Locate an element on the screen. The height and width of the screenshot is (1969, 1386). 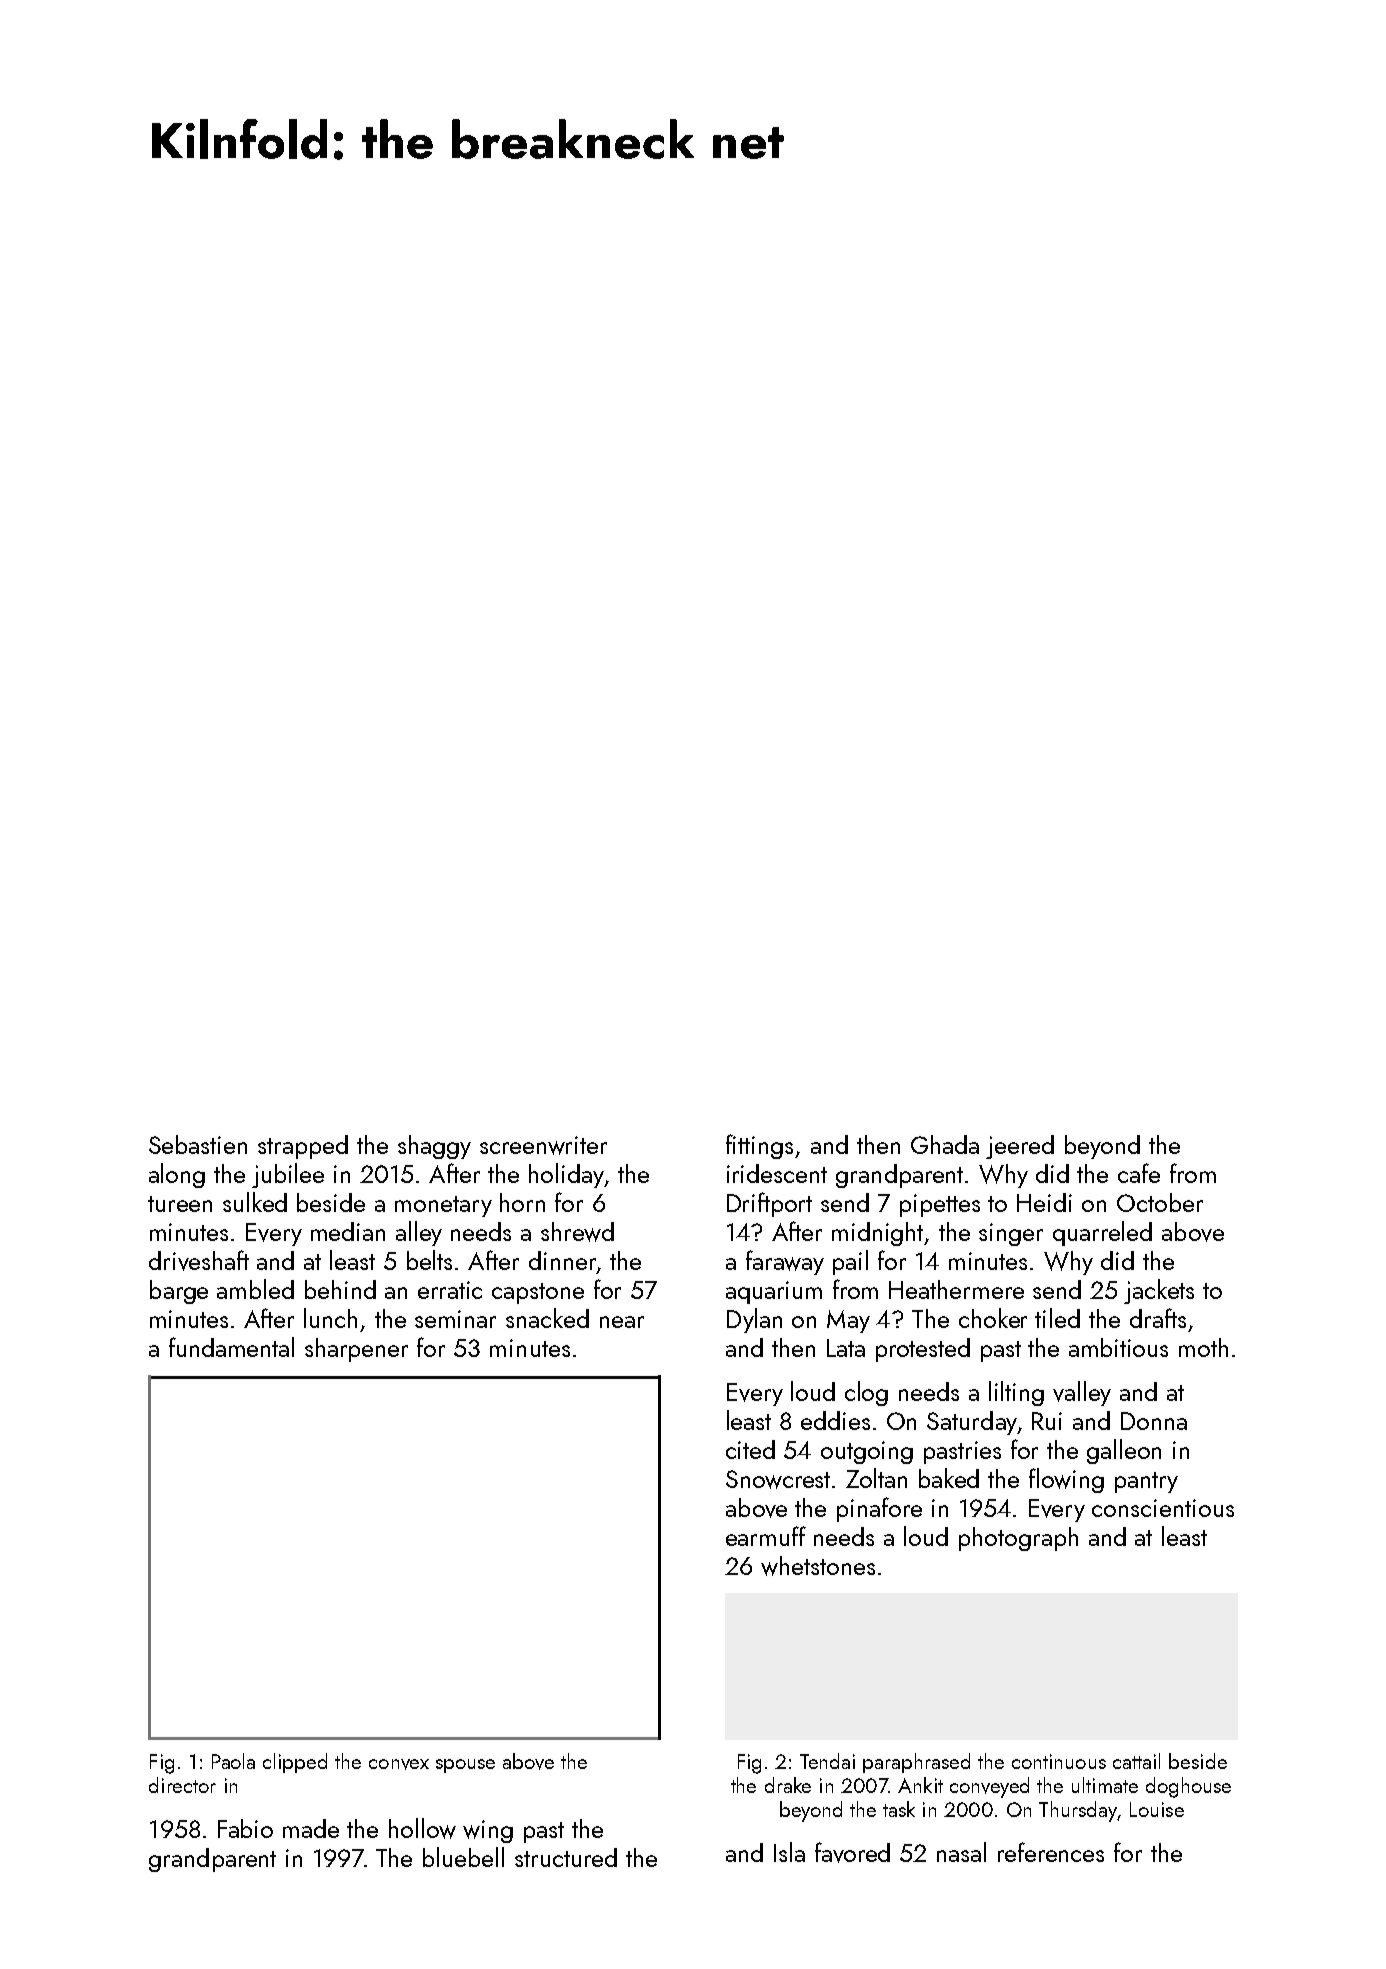
cited is located at coordinates (750, 1449).
